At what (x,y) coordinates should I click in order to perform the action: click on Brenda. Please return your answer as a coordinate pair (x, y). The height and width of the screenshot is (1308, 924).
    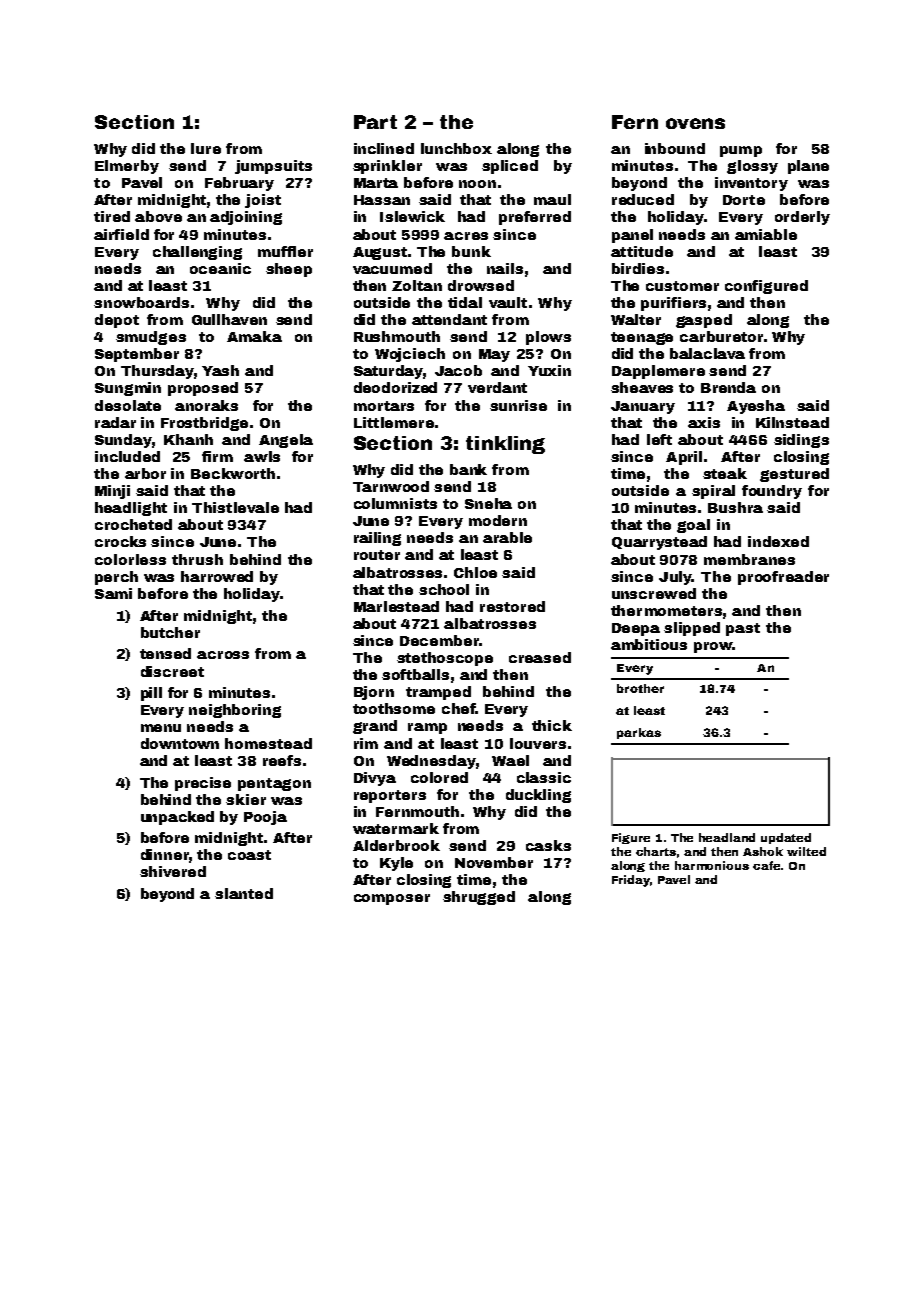
    Looking at the image, I should click on (728, 387).
